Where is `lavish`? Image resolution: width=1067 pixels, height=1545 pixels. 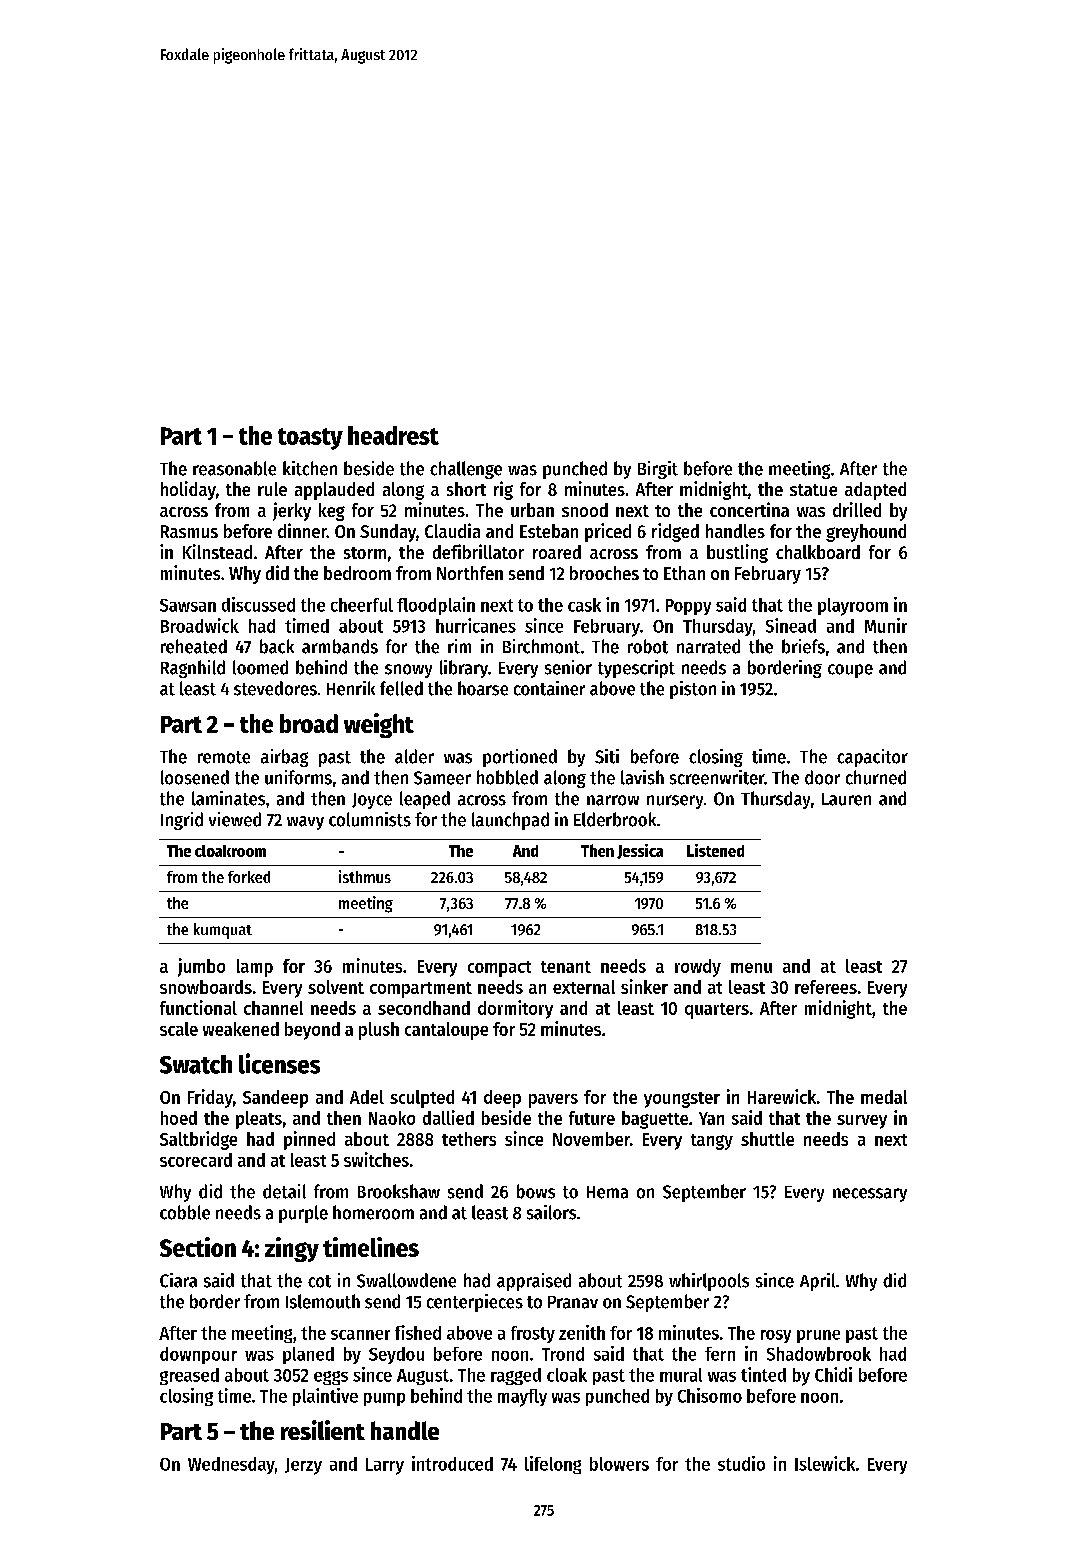 lavish is located at coordinates (642, 777).
